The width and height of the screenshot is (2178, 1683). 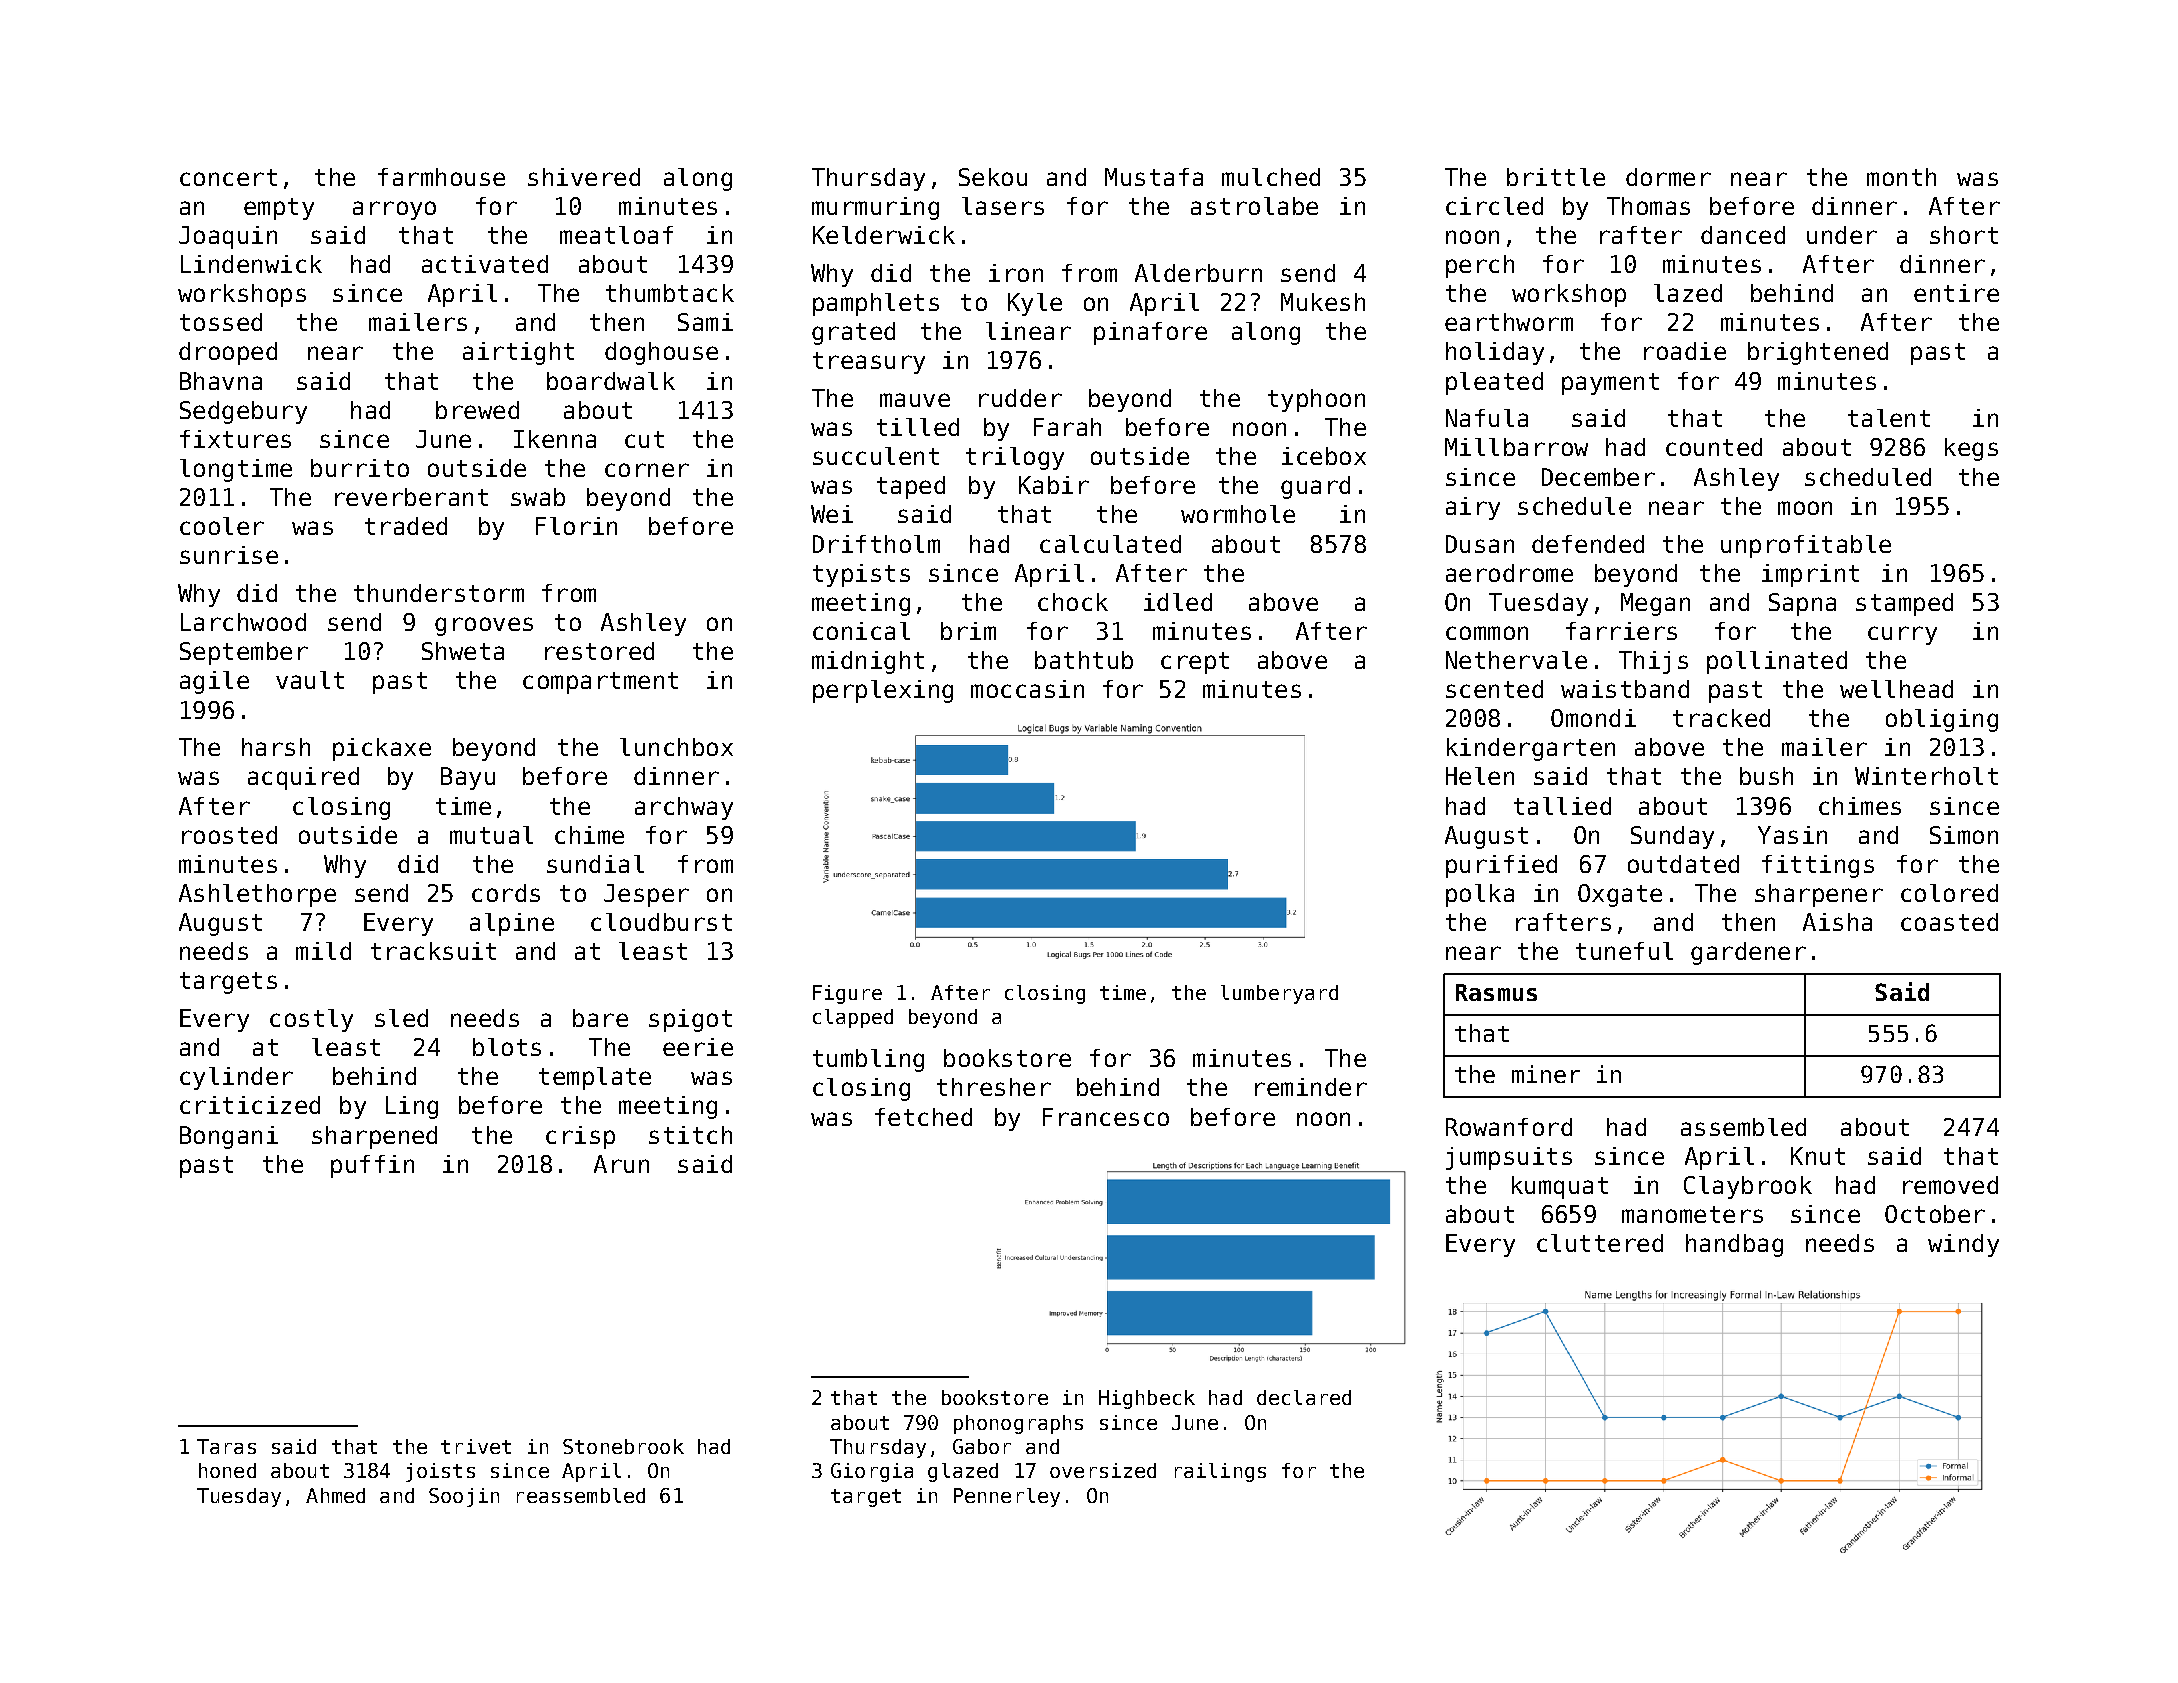 I want to click on empty, so click(x=279, y=209).
